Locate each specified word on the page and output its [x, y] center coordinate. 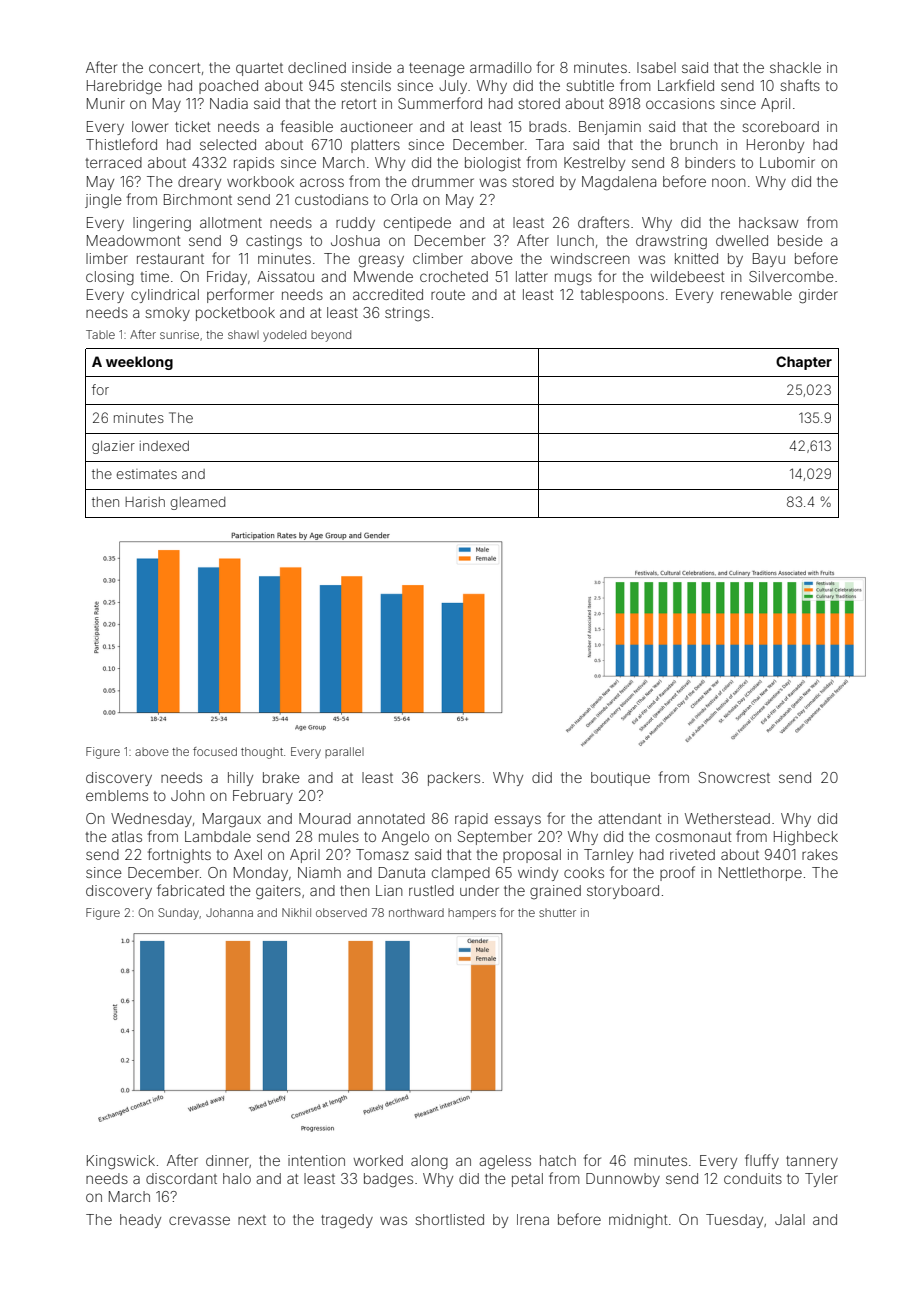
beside [800, 240]
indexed [164, 446]
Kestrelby [594, 164]
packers [454, 779]
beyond [331, 336]
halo [237, 1178]
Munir [106, 103]
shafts [800, 85]
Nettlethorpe [760, 874]
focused [215, 751]
